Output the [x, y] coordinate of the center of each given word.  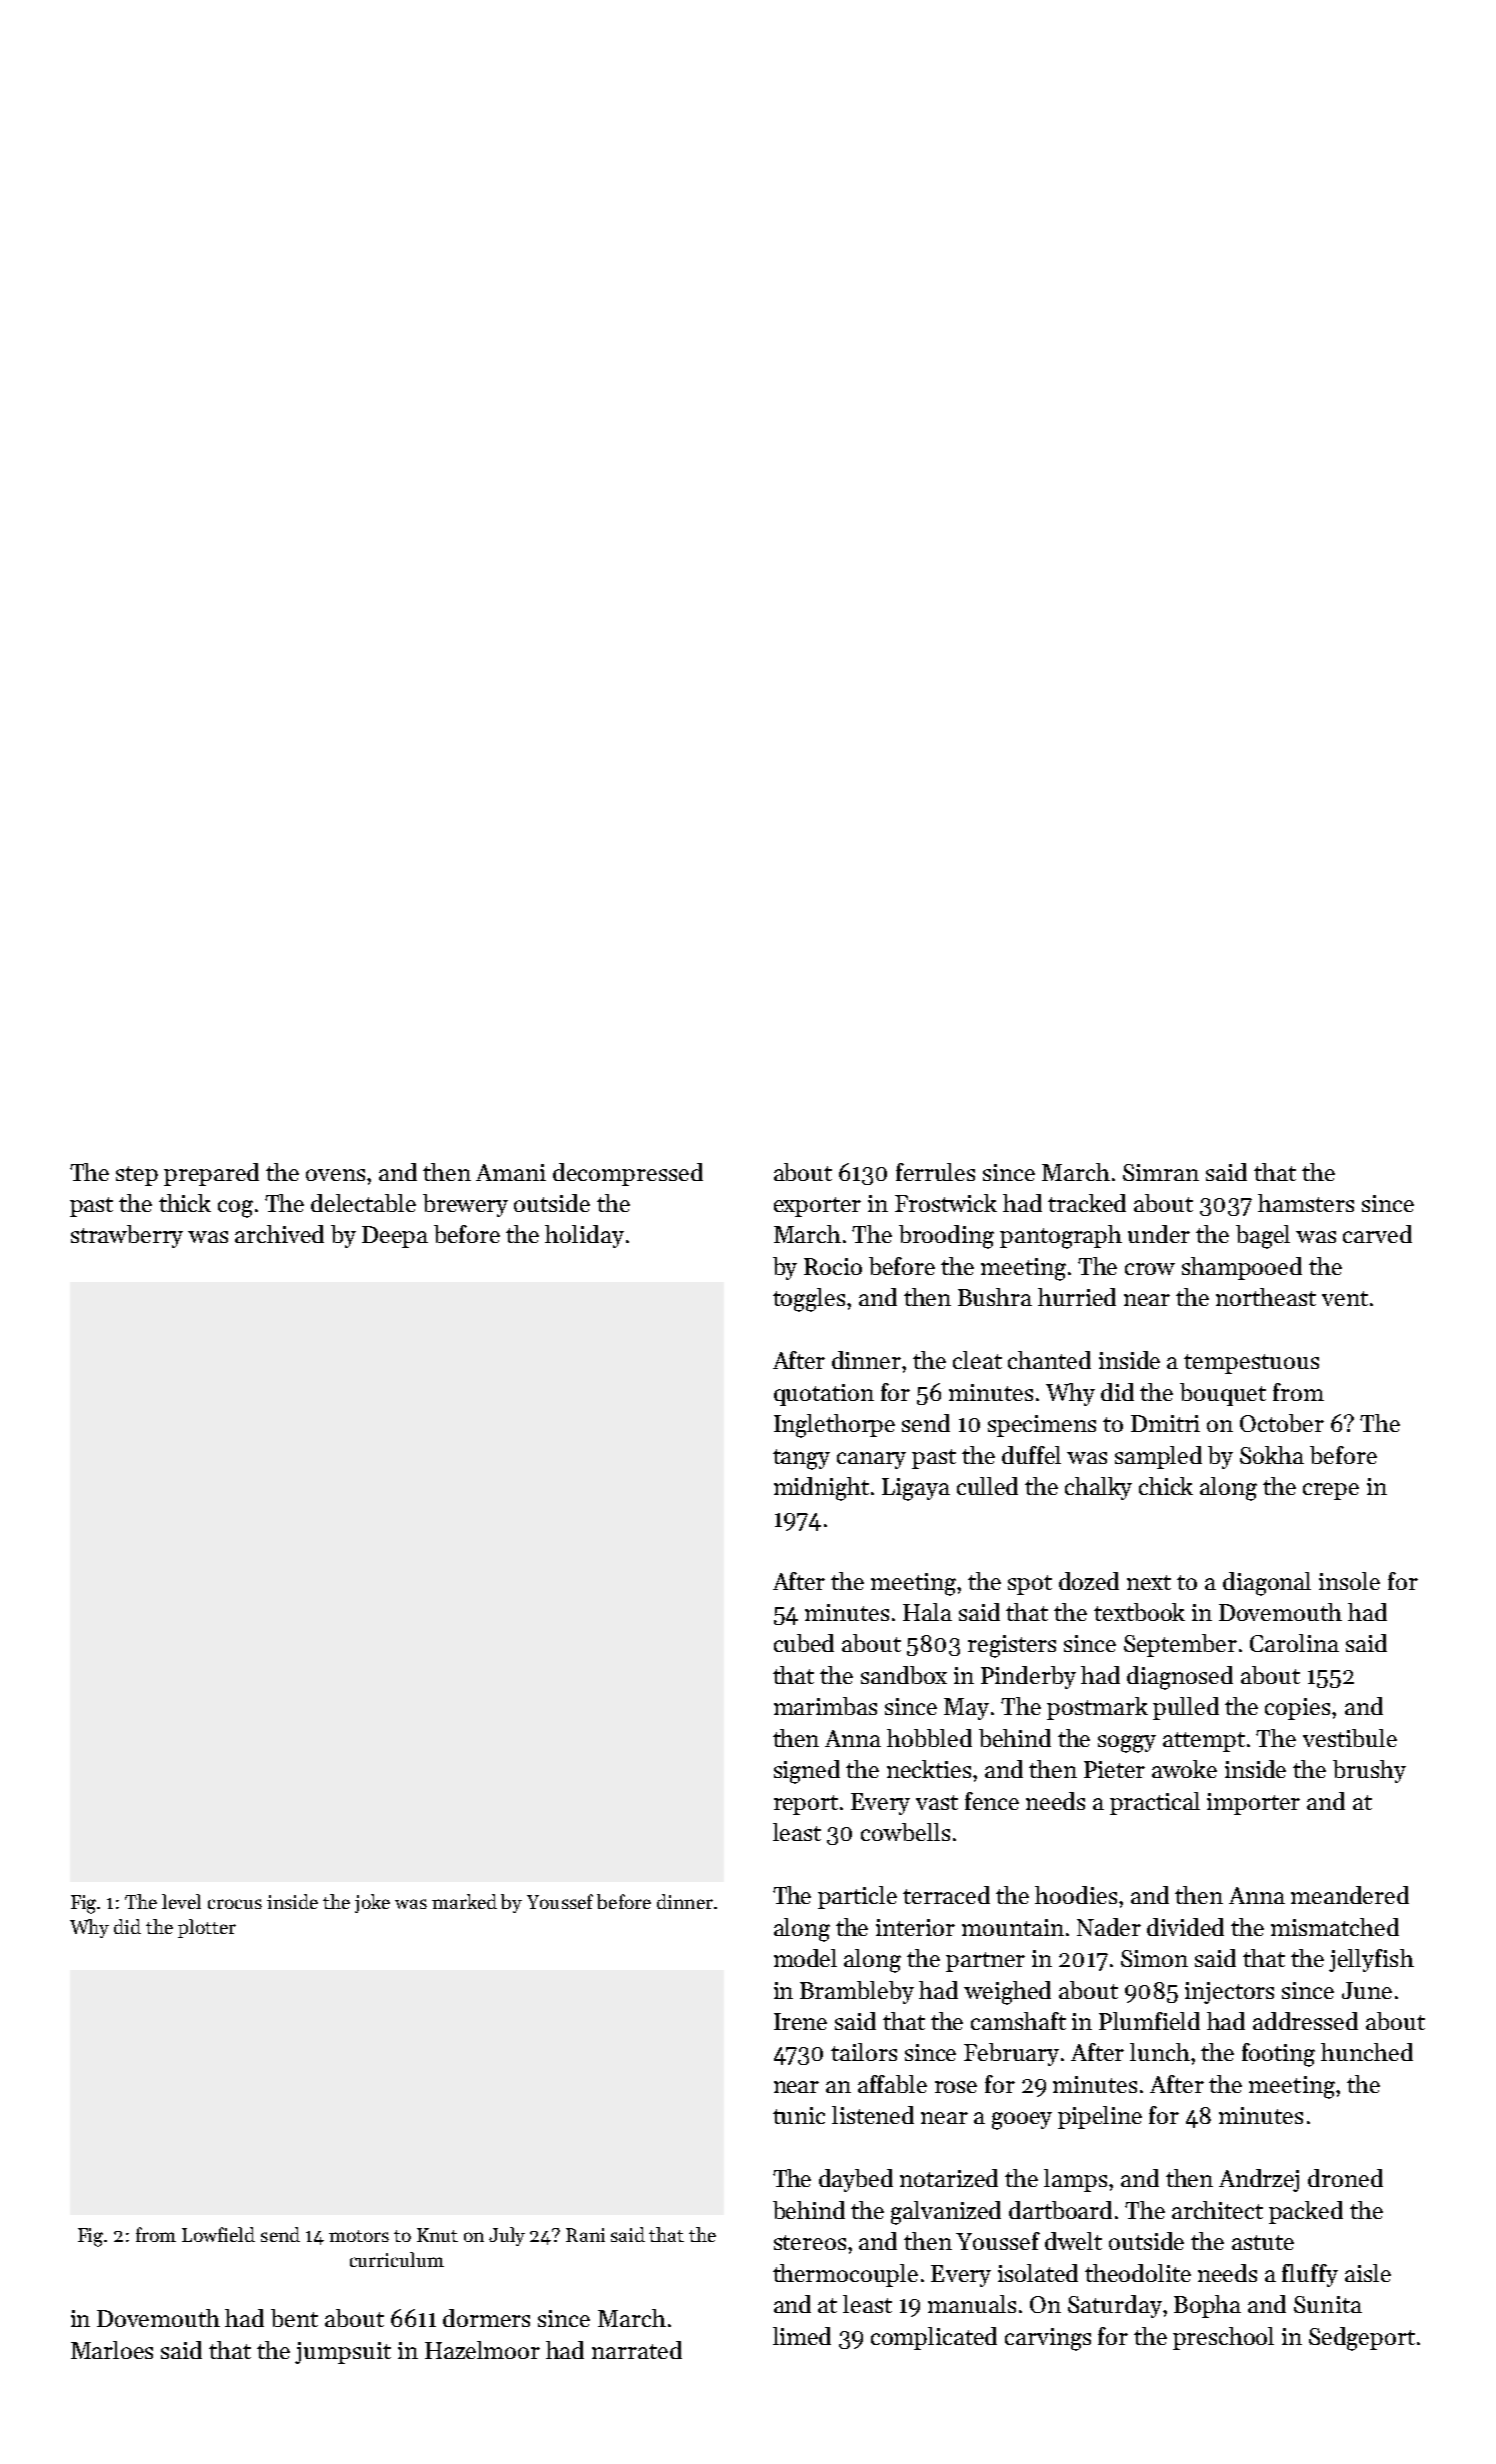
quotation [824, 1395]
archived [279, 1234]
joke [372, 1903]
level [181, 1901]
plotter [207, 1928]
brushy [1369, 1771]
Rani [585, 2235]
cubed [804, 1643]
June [1367, 1990]
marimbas [825, 1706]
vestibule [1350, 1738]
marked [464, 1901]
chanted [1049, 1360]
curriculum [397, 2259]
